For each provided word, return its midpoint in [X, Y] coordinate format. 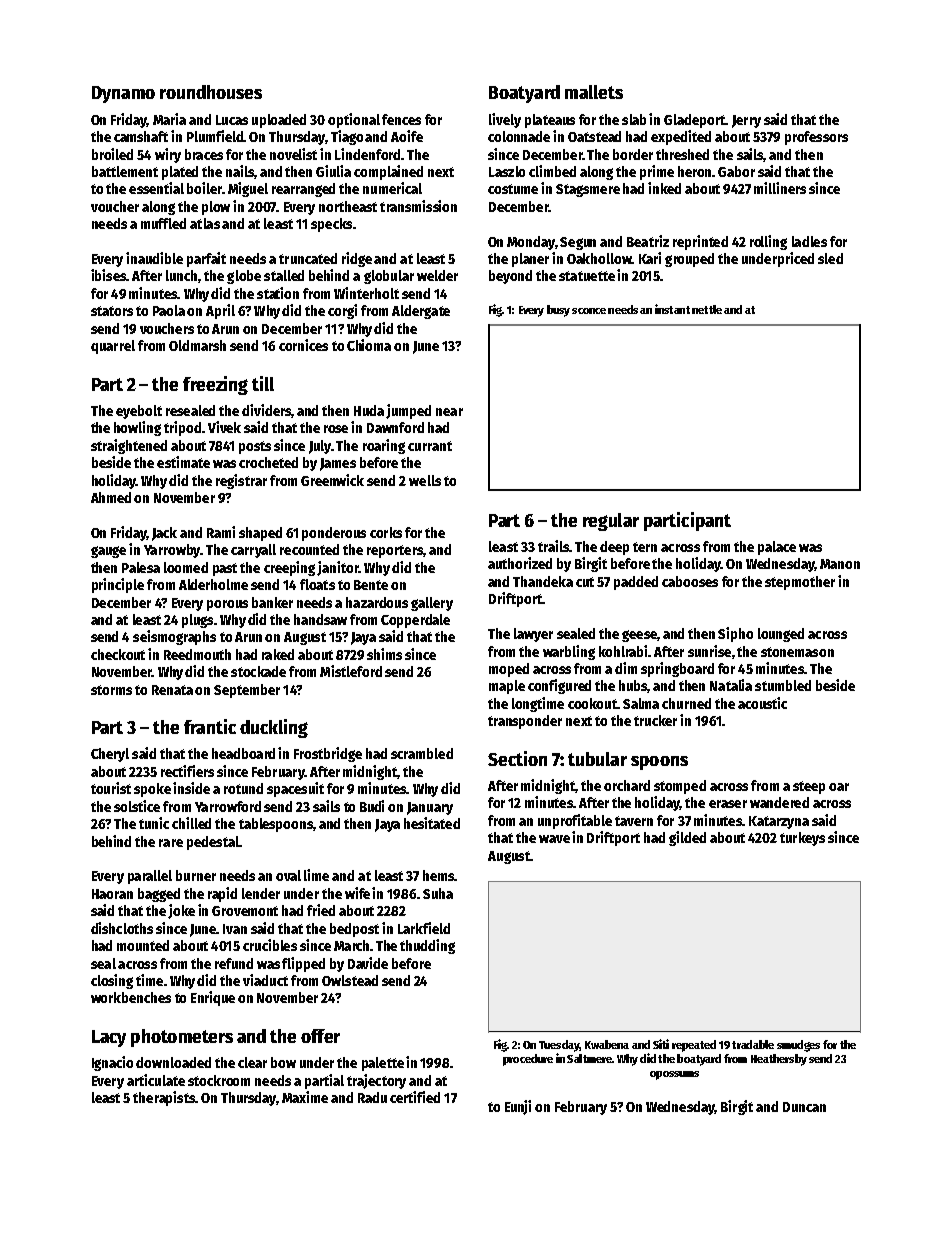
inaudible [154, 258]
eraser [728, 804]
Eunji [518, 1107]
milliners [780, 188]
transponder [525, 722]
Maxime [305, 1097]
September [247, 691]
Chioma [369, 345]
